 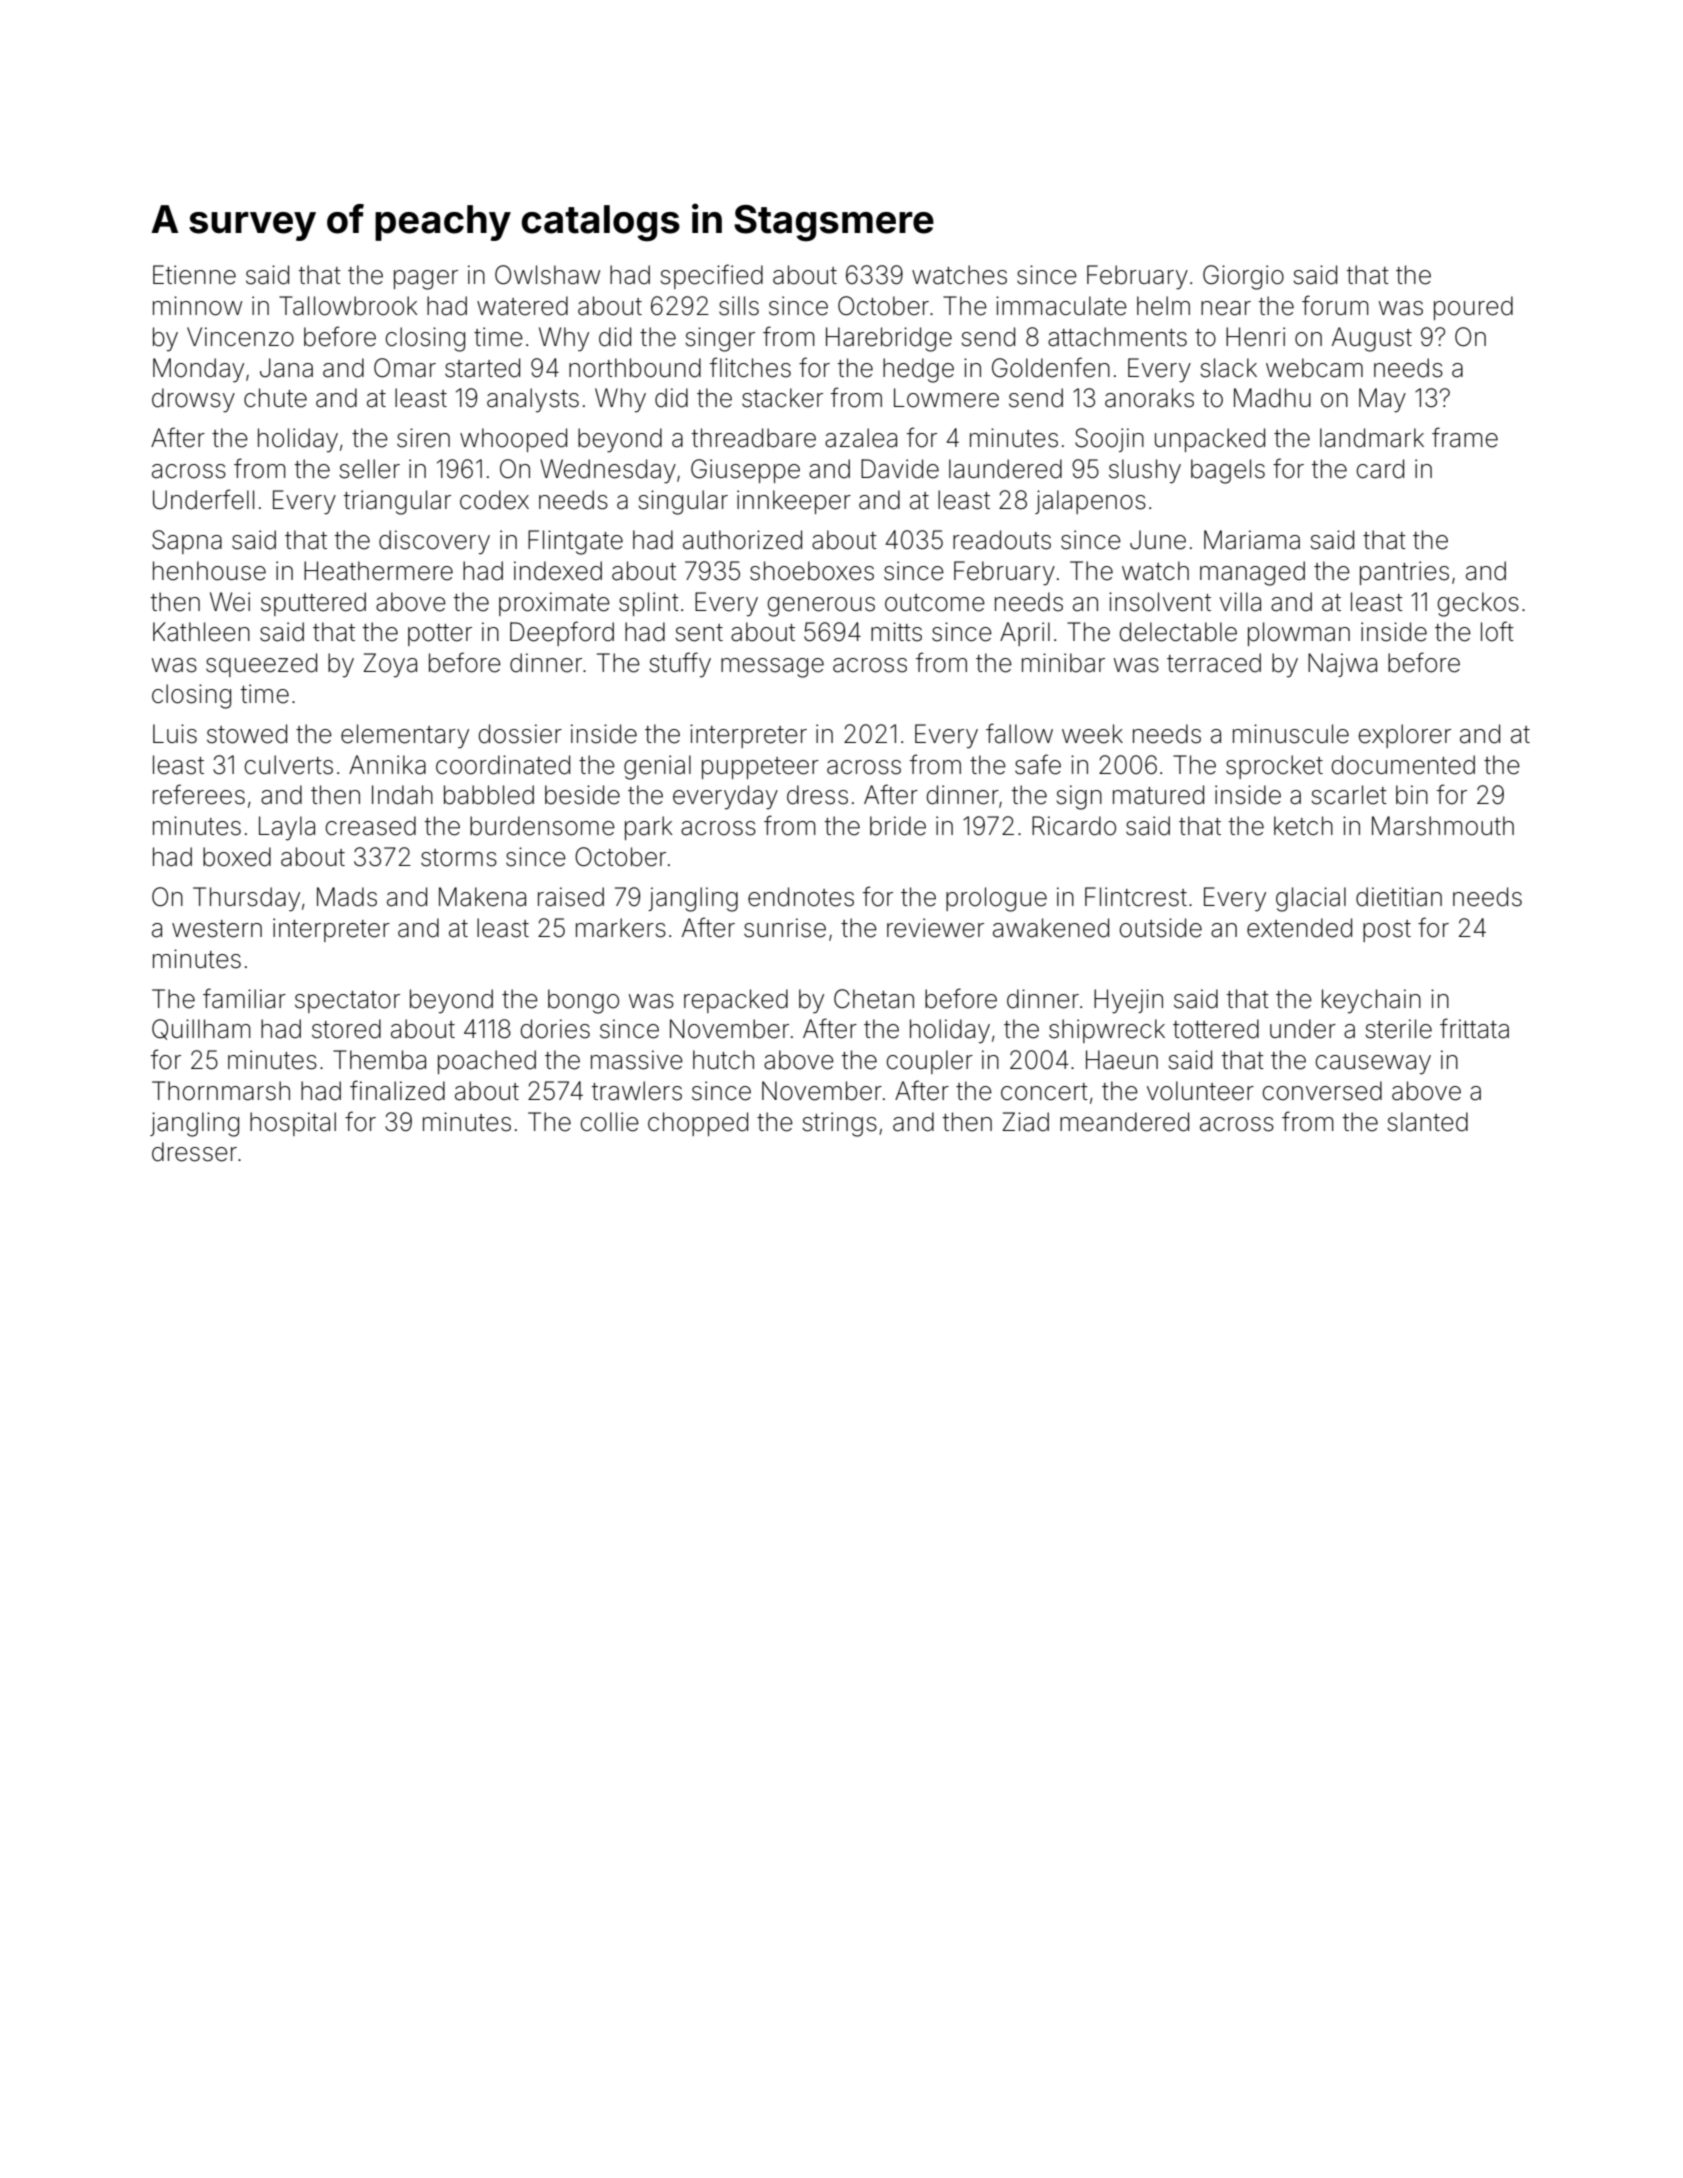 I want to click on henhouse, so click(x=209, y=571).
